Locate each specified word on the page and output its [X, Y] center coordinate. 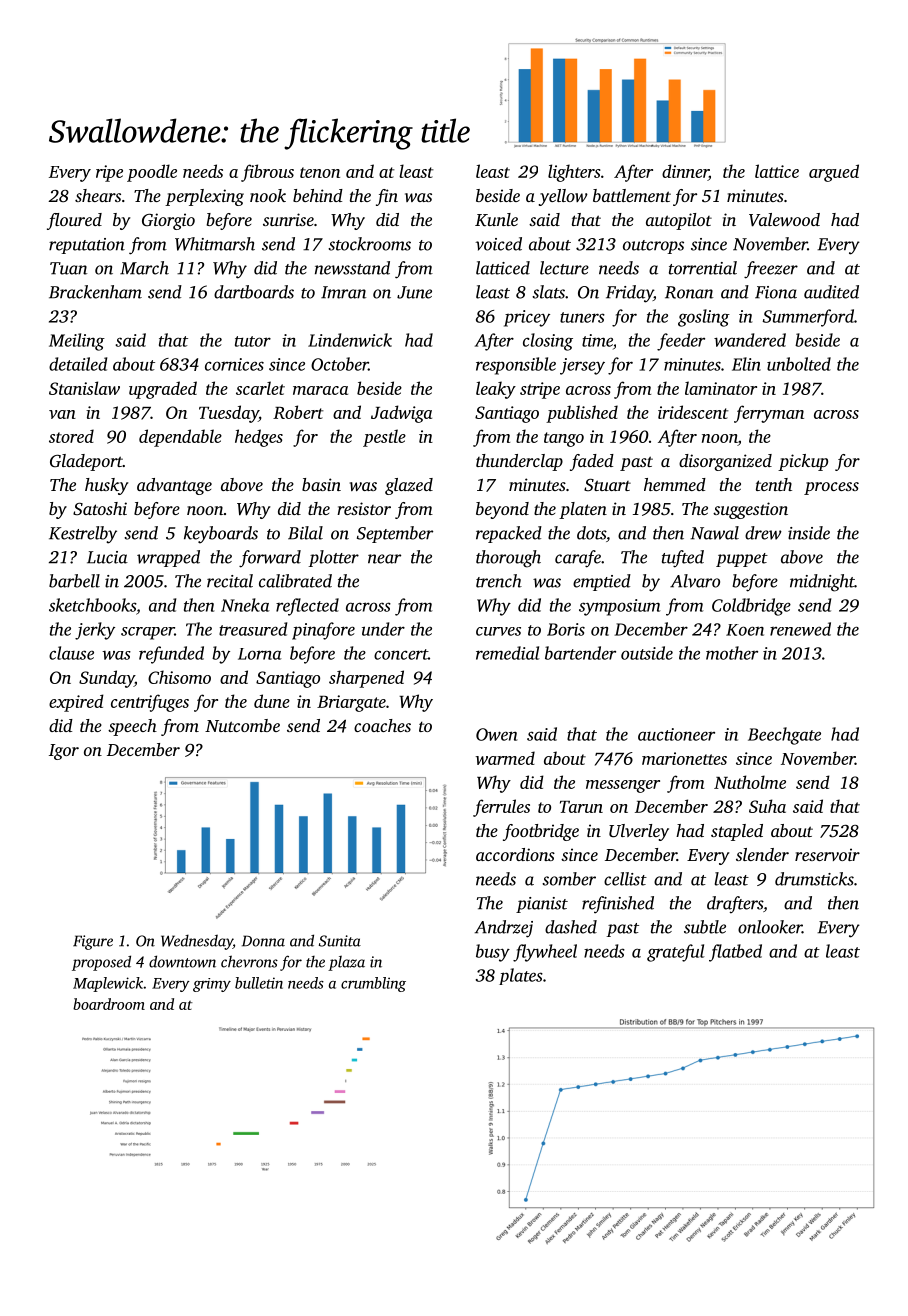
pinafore [323, 631]
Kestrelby [83, 535]
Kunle [496, 220]
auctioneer [676, 734]
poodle [152, 173]
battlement [632, 195]
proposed [101, 963]
